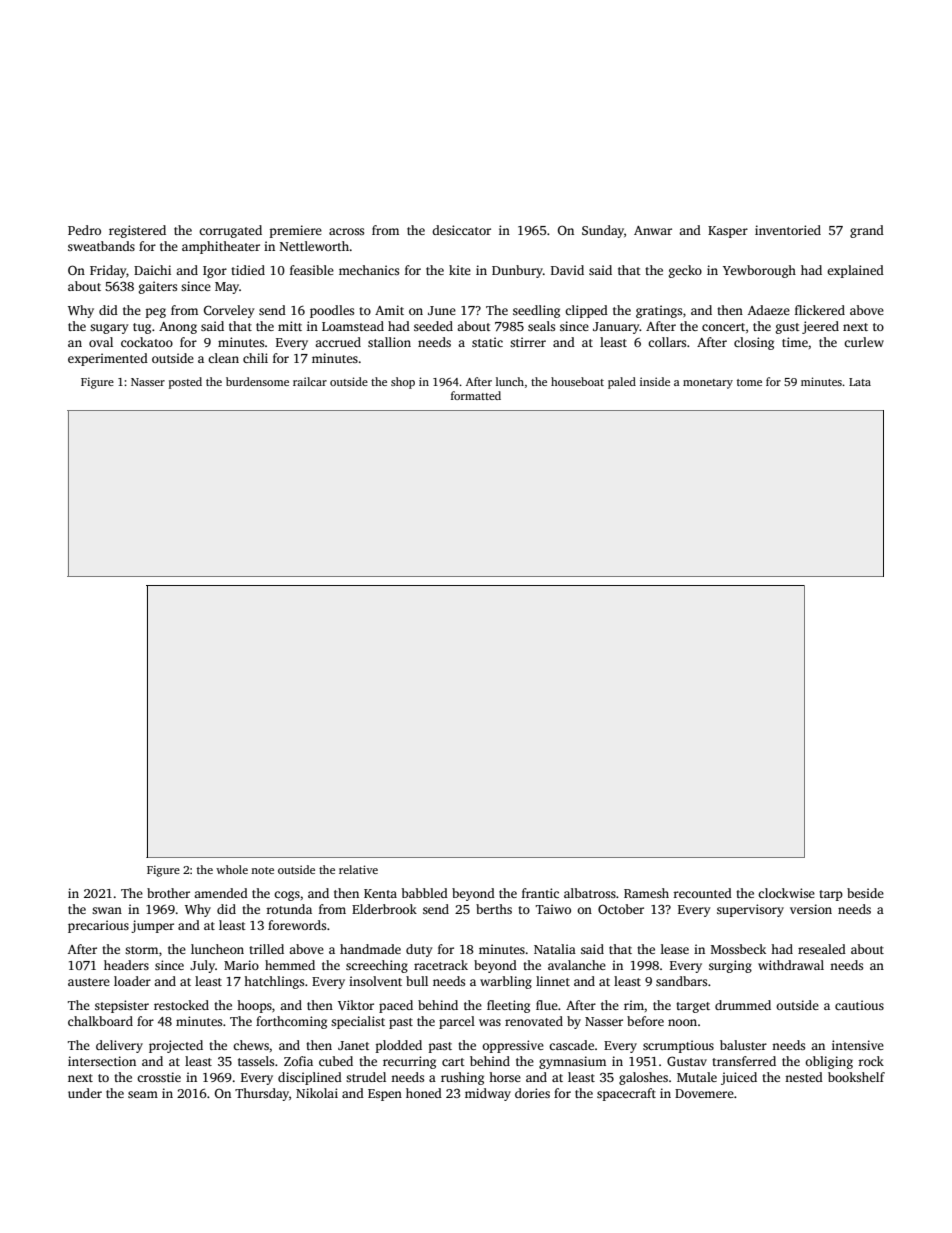  Describe the element at coordinates (590, 893) in the screenshot. I see `albatross` at that location.
